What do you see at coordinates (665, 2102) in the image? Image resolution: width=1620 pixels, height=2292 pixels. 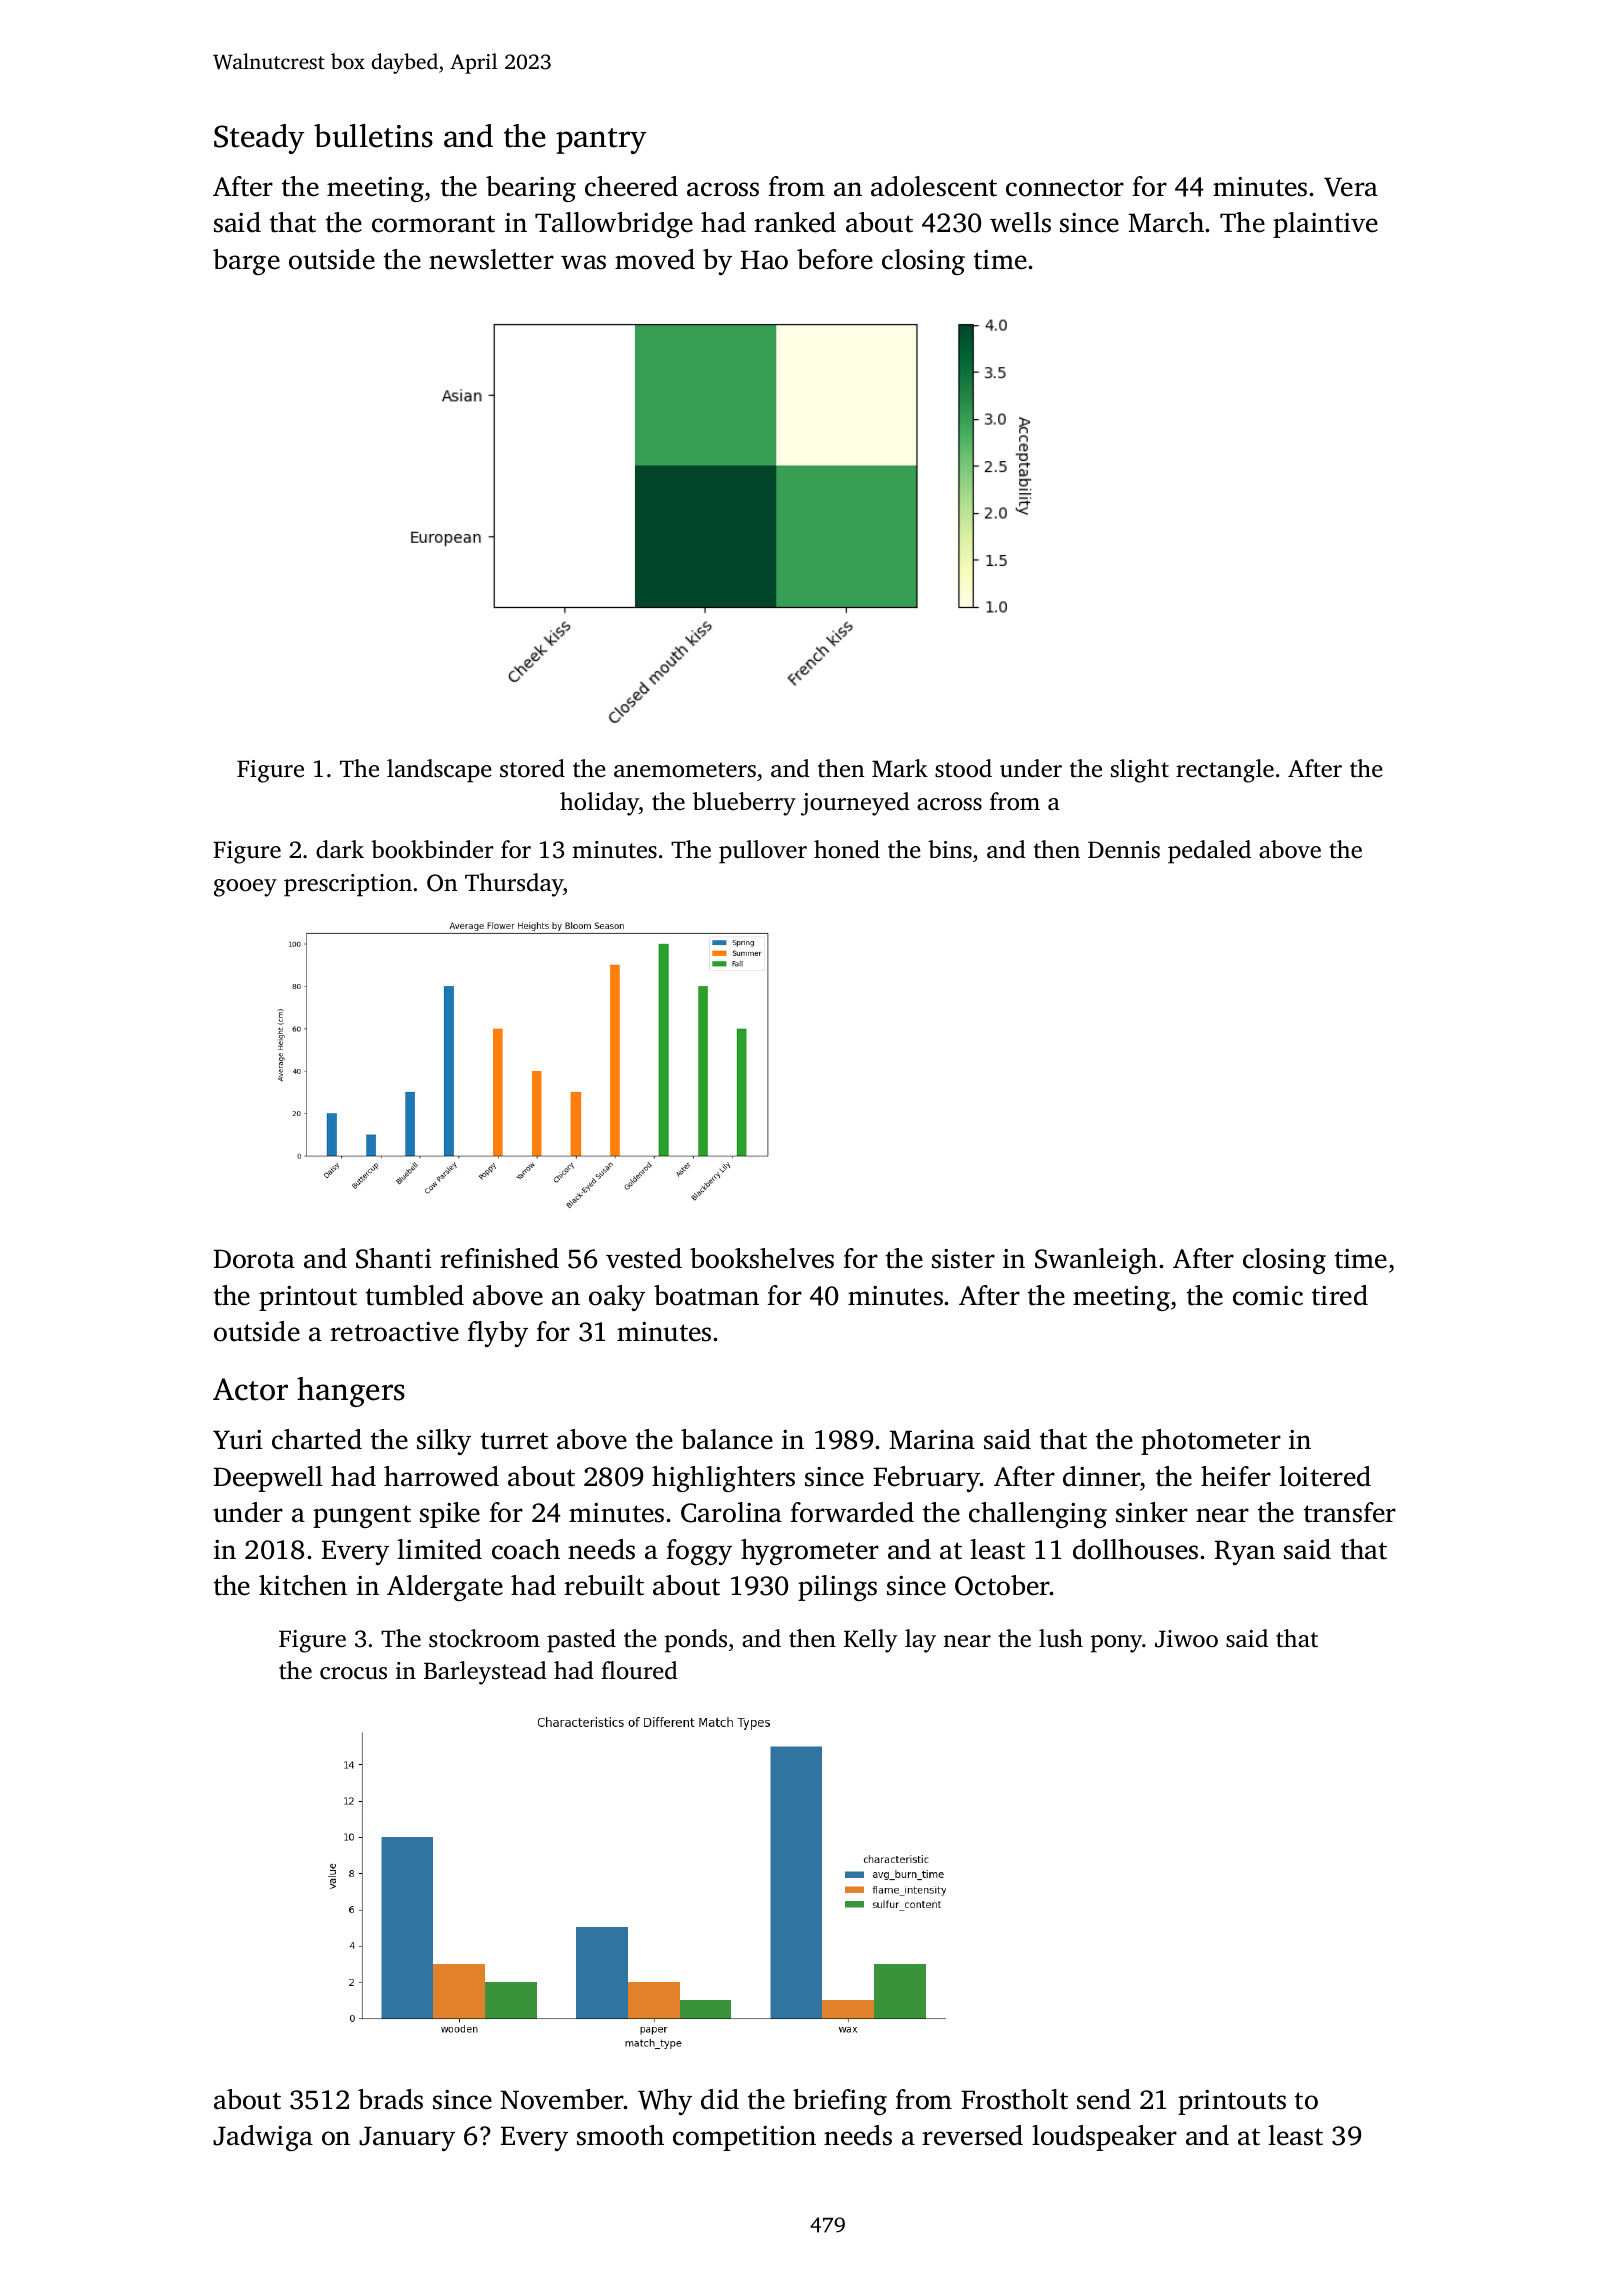 I see `Why` at bounding box center [665, 2102].
